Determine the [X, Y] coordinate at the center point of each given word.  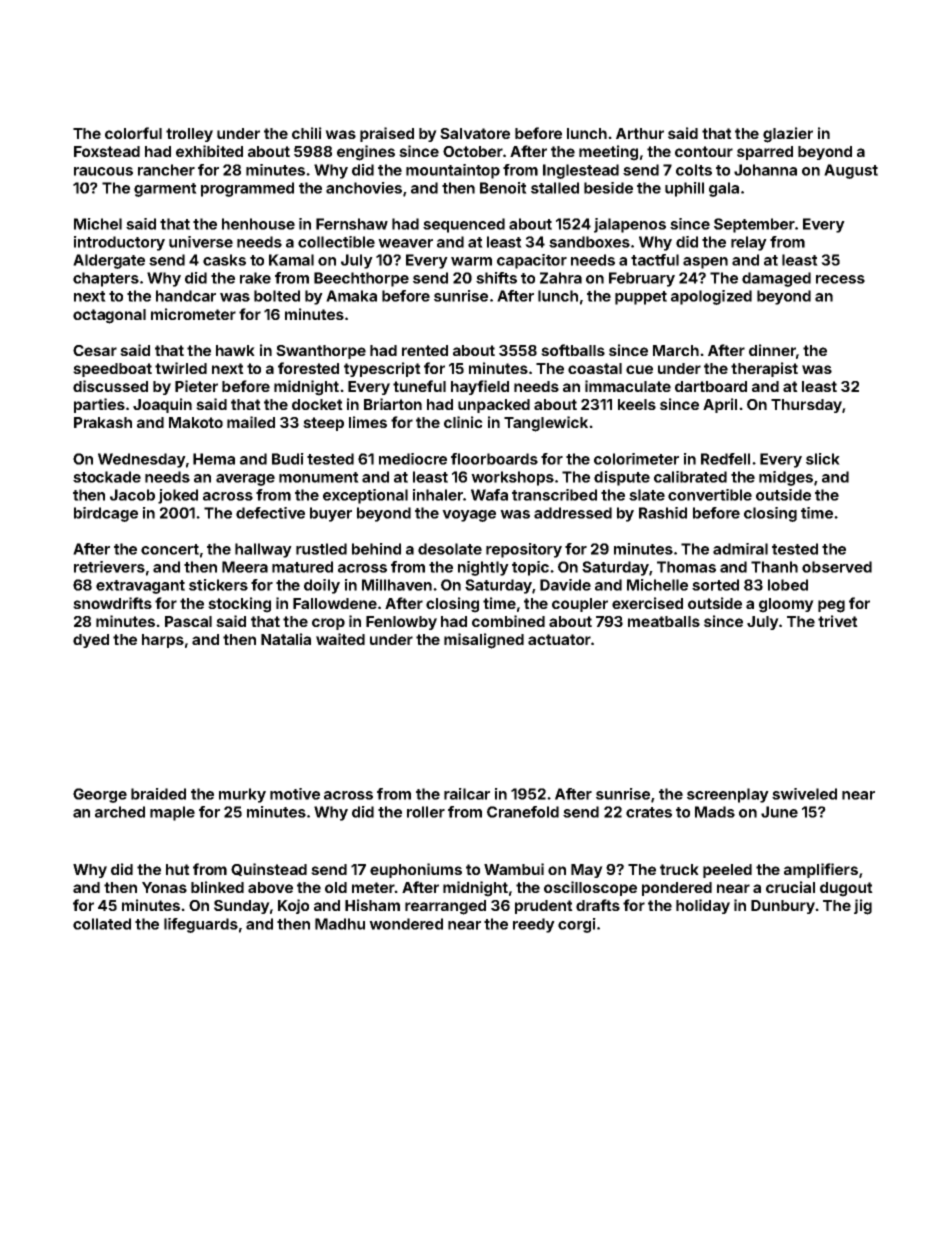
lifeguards [201, 925]
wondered [406, 924]
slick [823, 459]
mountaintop [453, 171]
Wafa [489, 495]
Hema [214, 459]
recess [840, 279]
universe [201, 242]
